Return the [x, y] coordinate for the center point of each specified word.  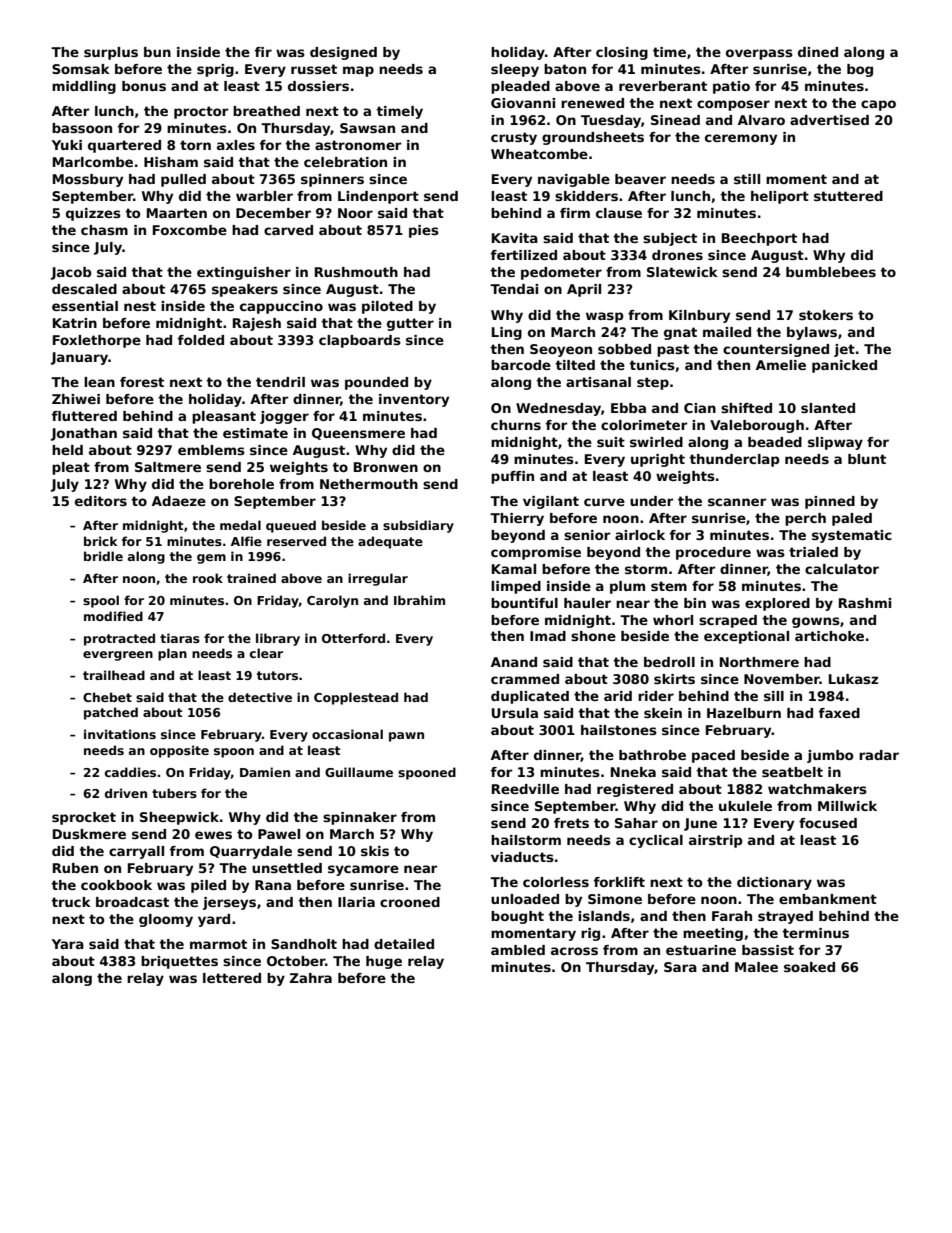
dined [818, 52]
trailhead [114, 675]
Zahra [311, 978]
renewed [592, 103]
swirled [656, 442]
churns [516, 425]
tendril [280, 382]
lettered [232, 978]
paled [852, 519]
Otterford [353, 638]
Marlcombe [93, 162]
